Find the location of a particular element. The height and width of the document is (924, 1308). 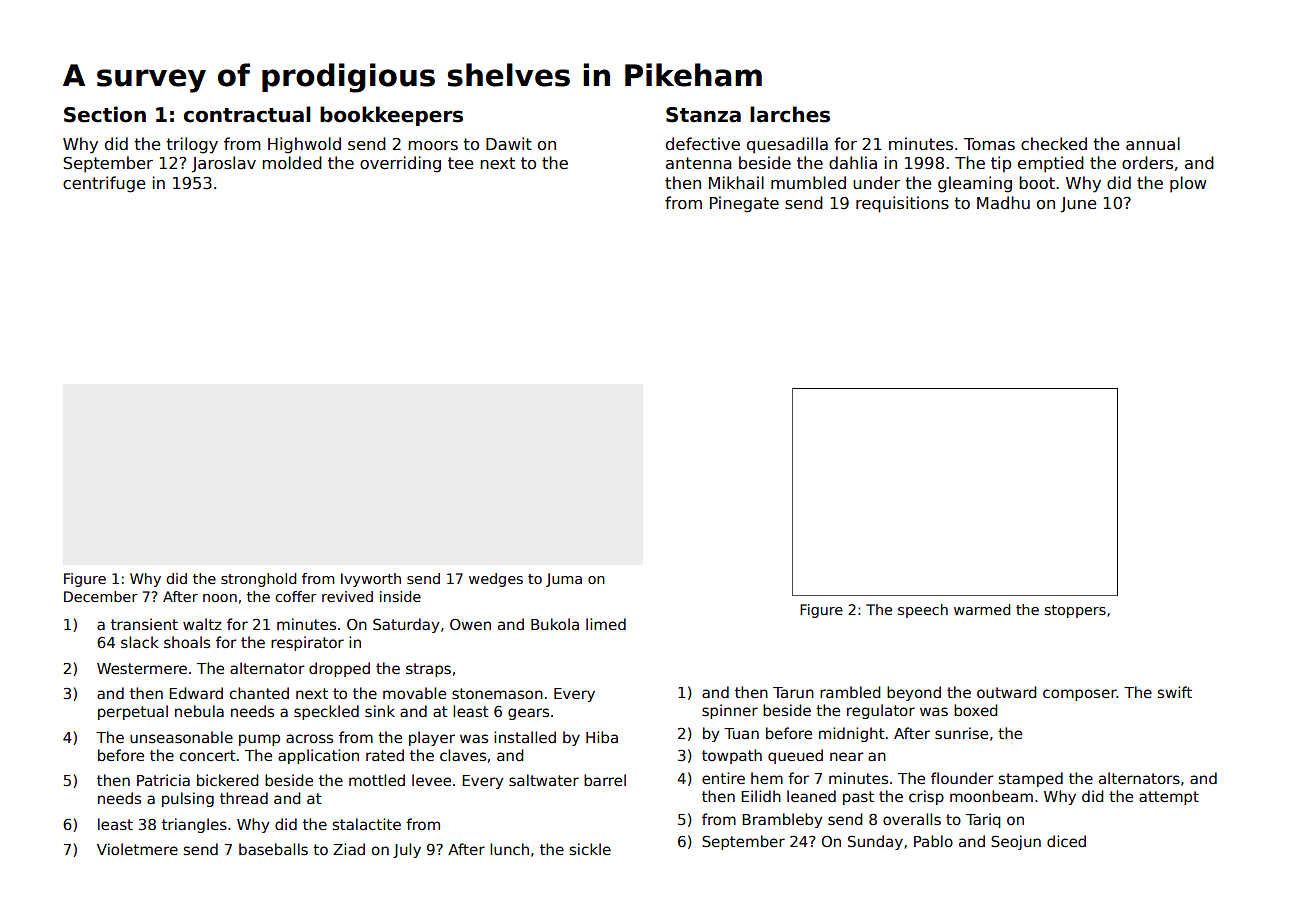

stonemason is located at coordinates (497, 693).
